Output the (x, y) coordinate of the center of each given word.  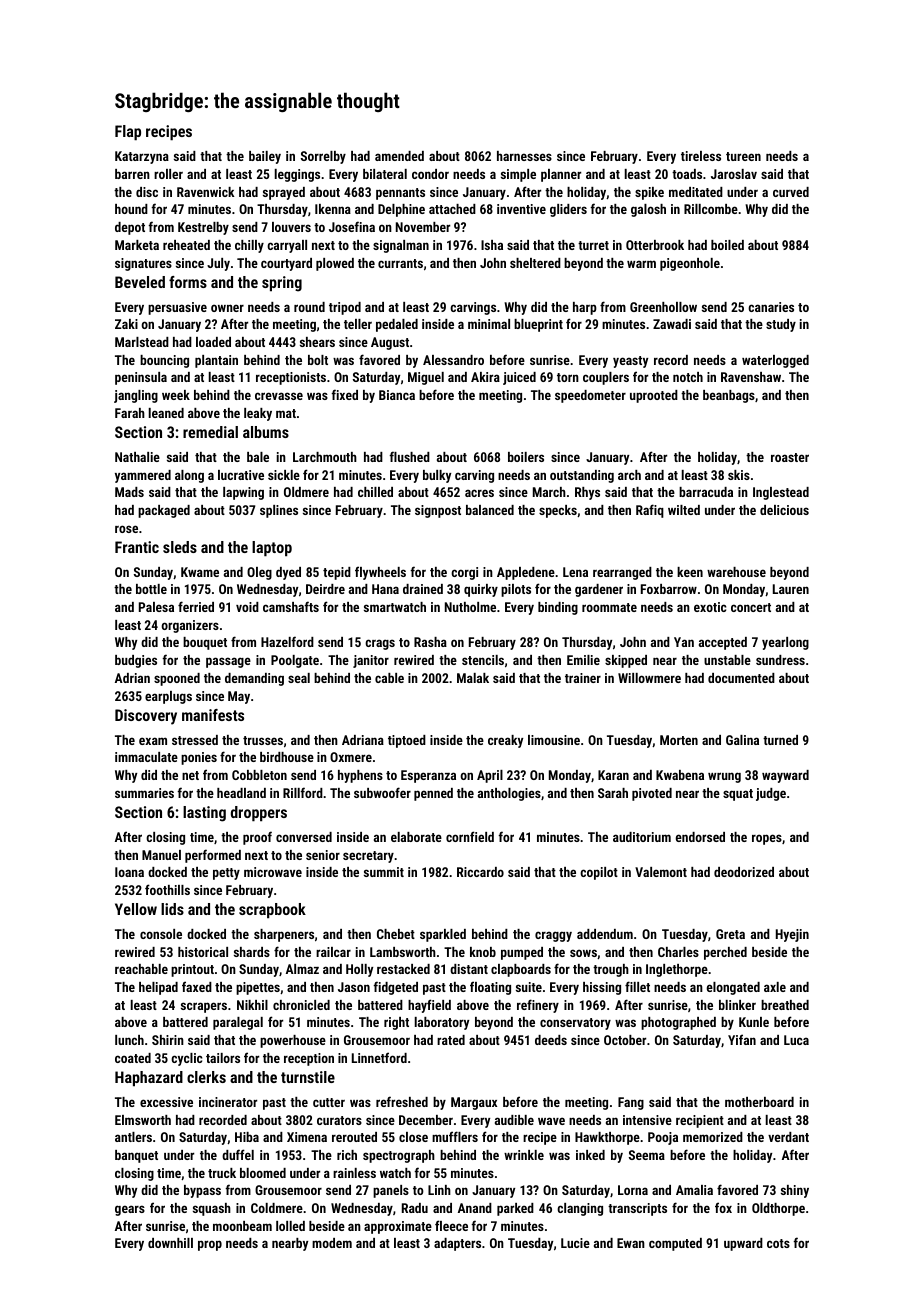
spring (282, 284)
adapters (457, 1244)
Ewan (631, 1243)
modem (332, 1243)
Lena (575, 572)
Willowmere (649, 678)
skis (739, 475)
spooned (177, 679)
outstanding (582, 476)
